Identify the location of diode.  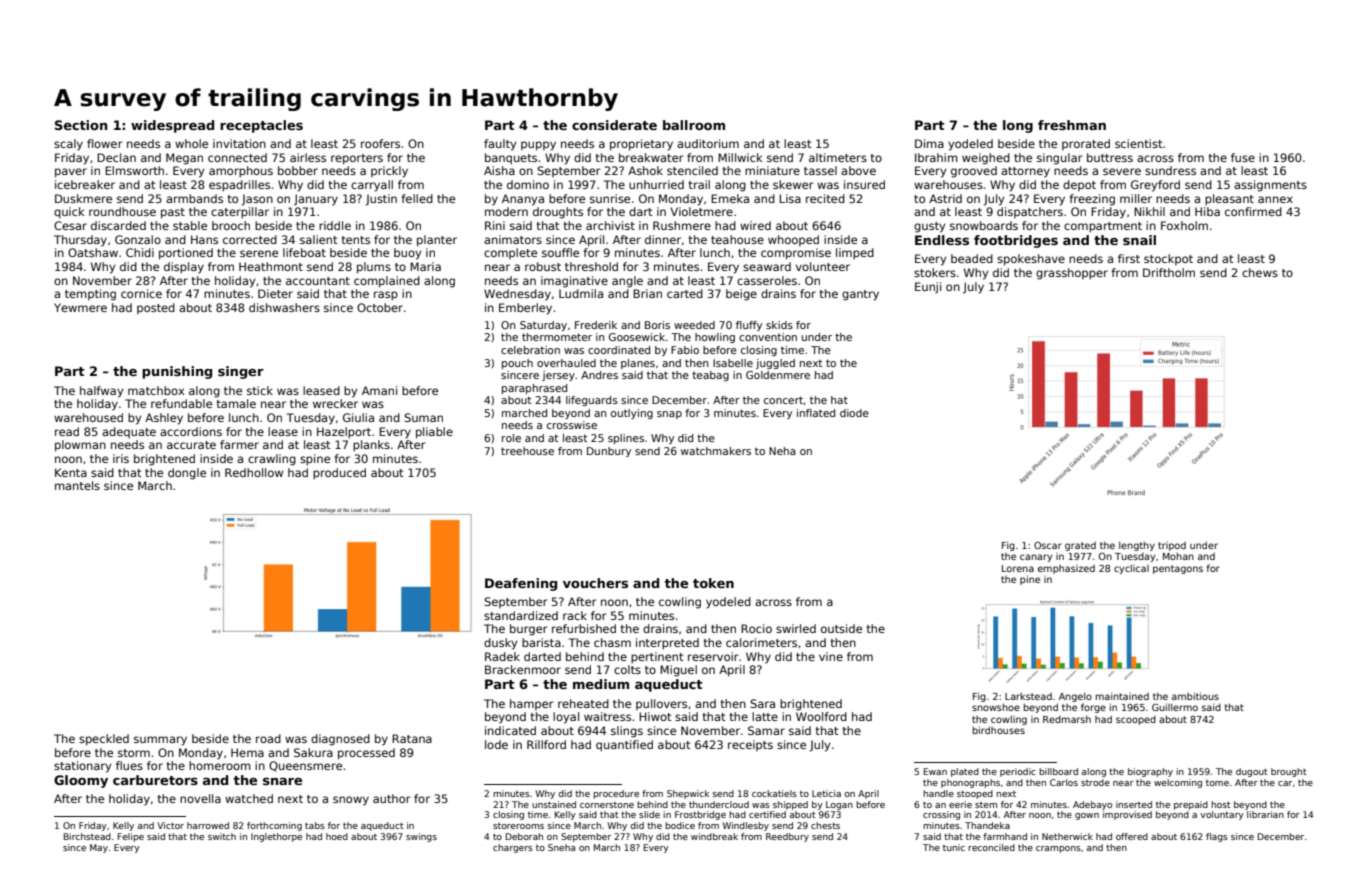
(854, 413).
